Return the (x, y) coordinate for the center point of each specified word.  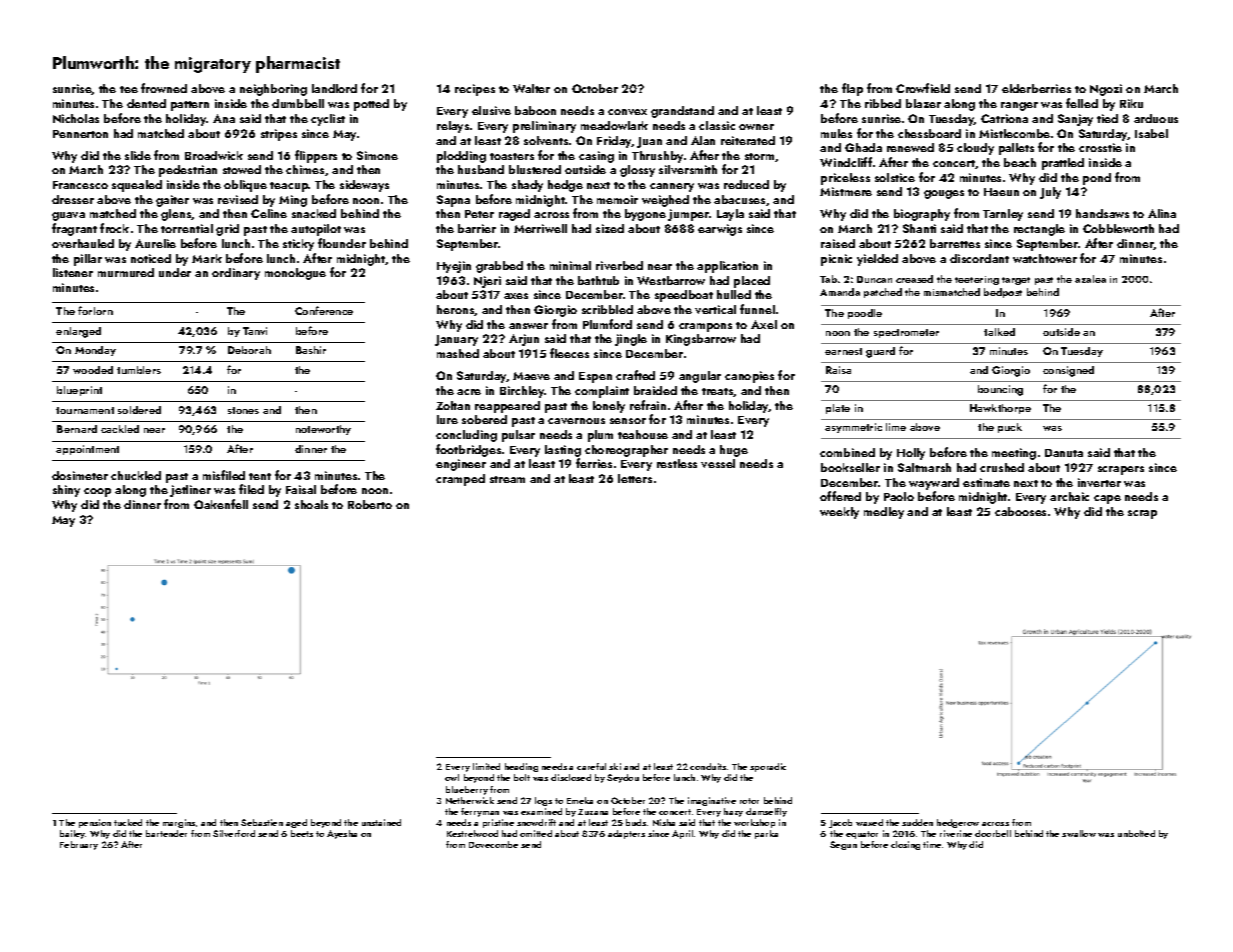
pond (1097, 179)
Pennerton (80, 134)
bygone (645, 215)
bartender (166, 833)
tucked (128, 822)
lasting (563, 451)
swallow (1079, 833)
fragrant (74, 229)
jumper (688, 215)
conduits (708, 766)
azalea (1090, 279)
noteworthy (323, 430)
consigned (1068, 371)
